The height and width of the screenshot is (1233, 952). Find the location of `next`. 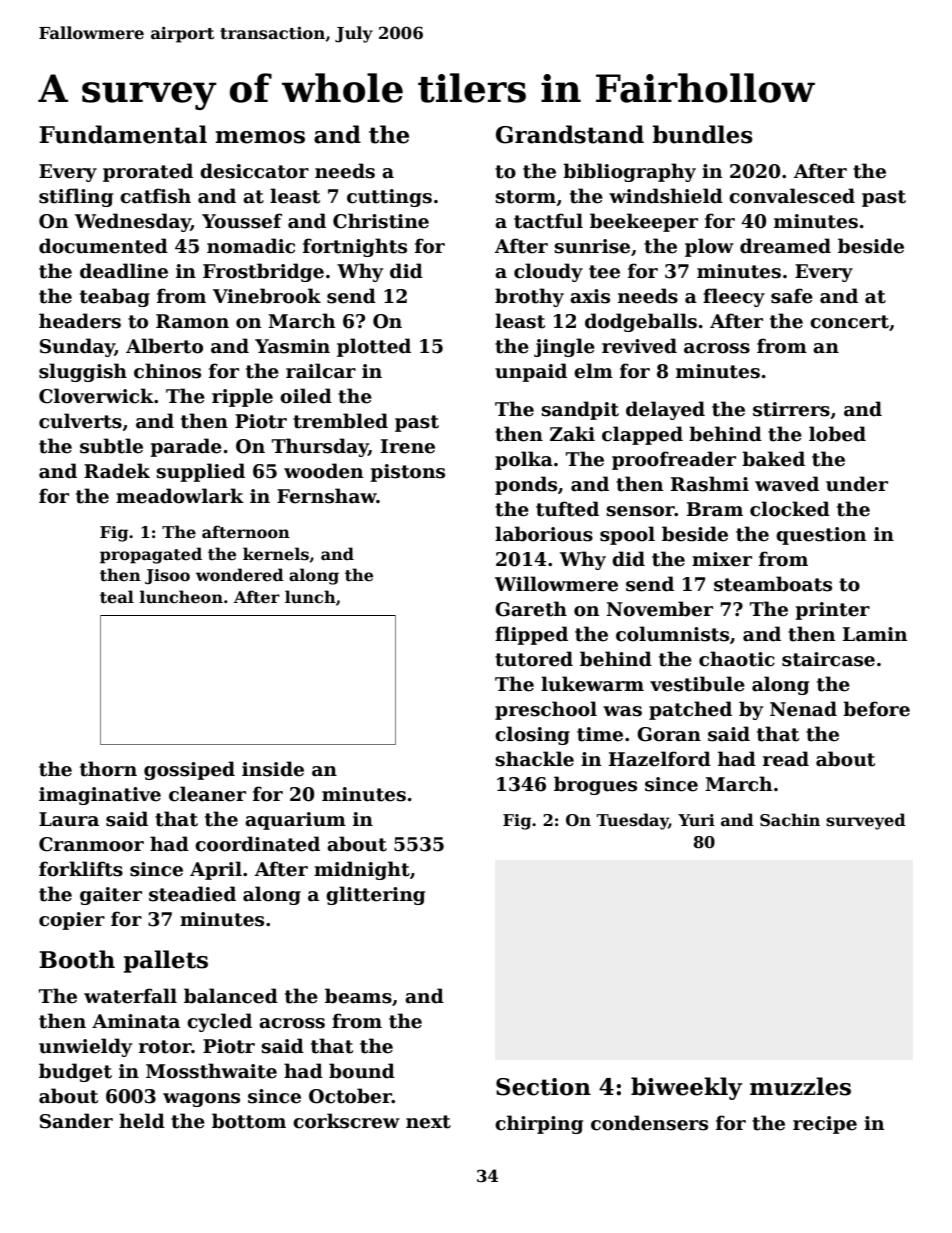

next is located at coordinates (428, 1122).
